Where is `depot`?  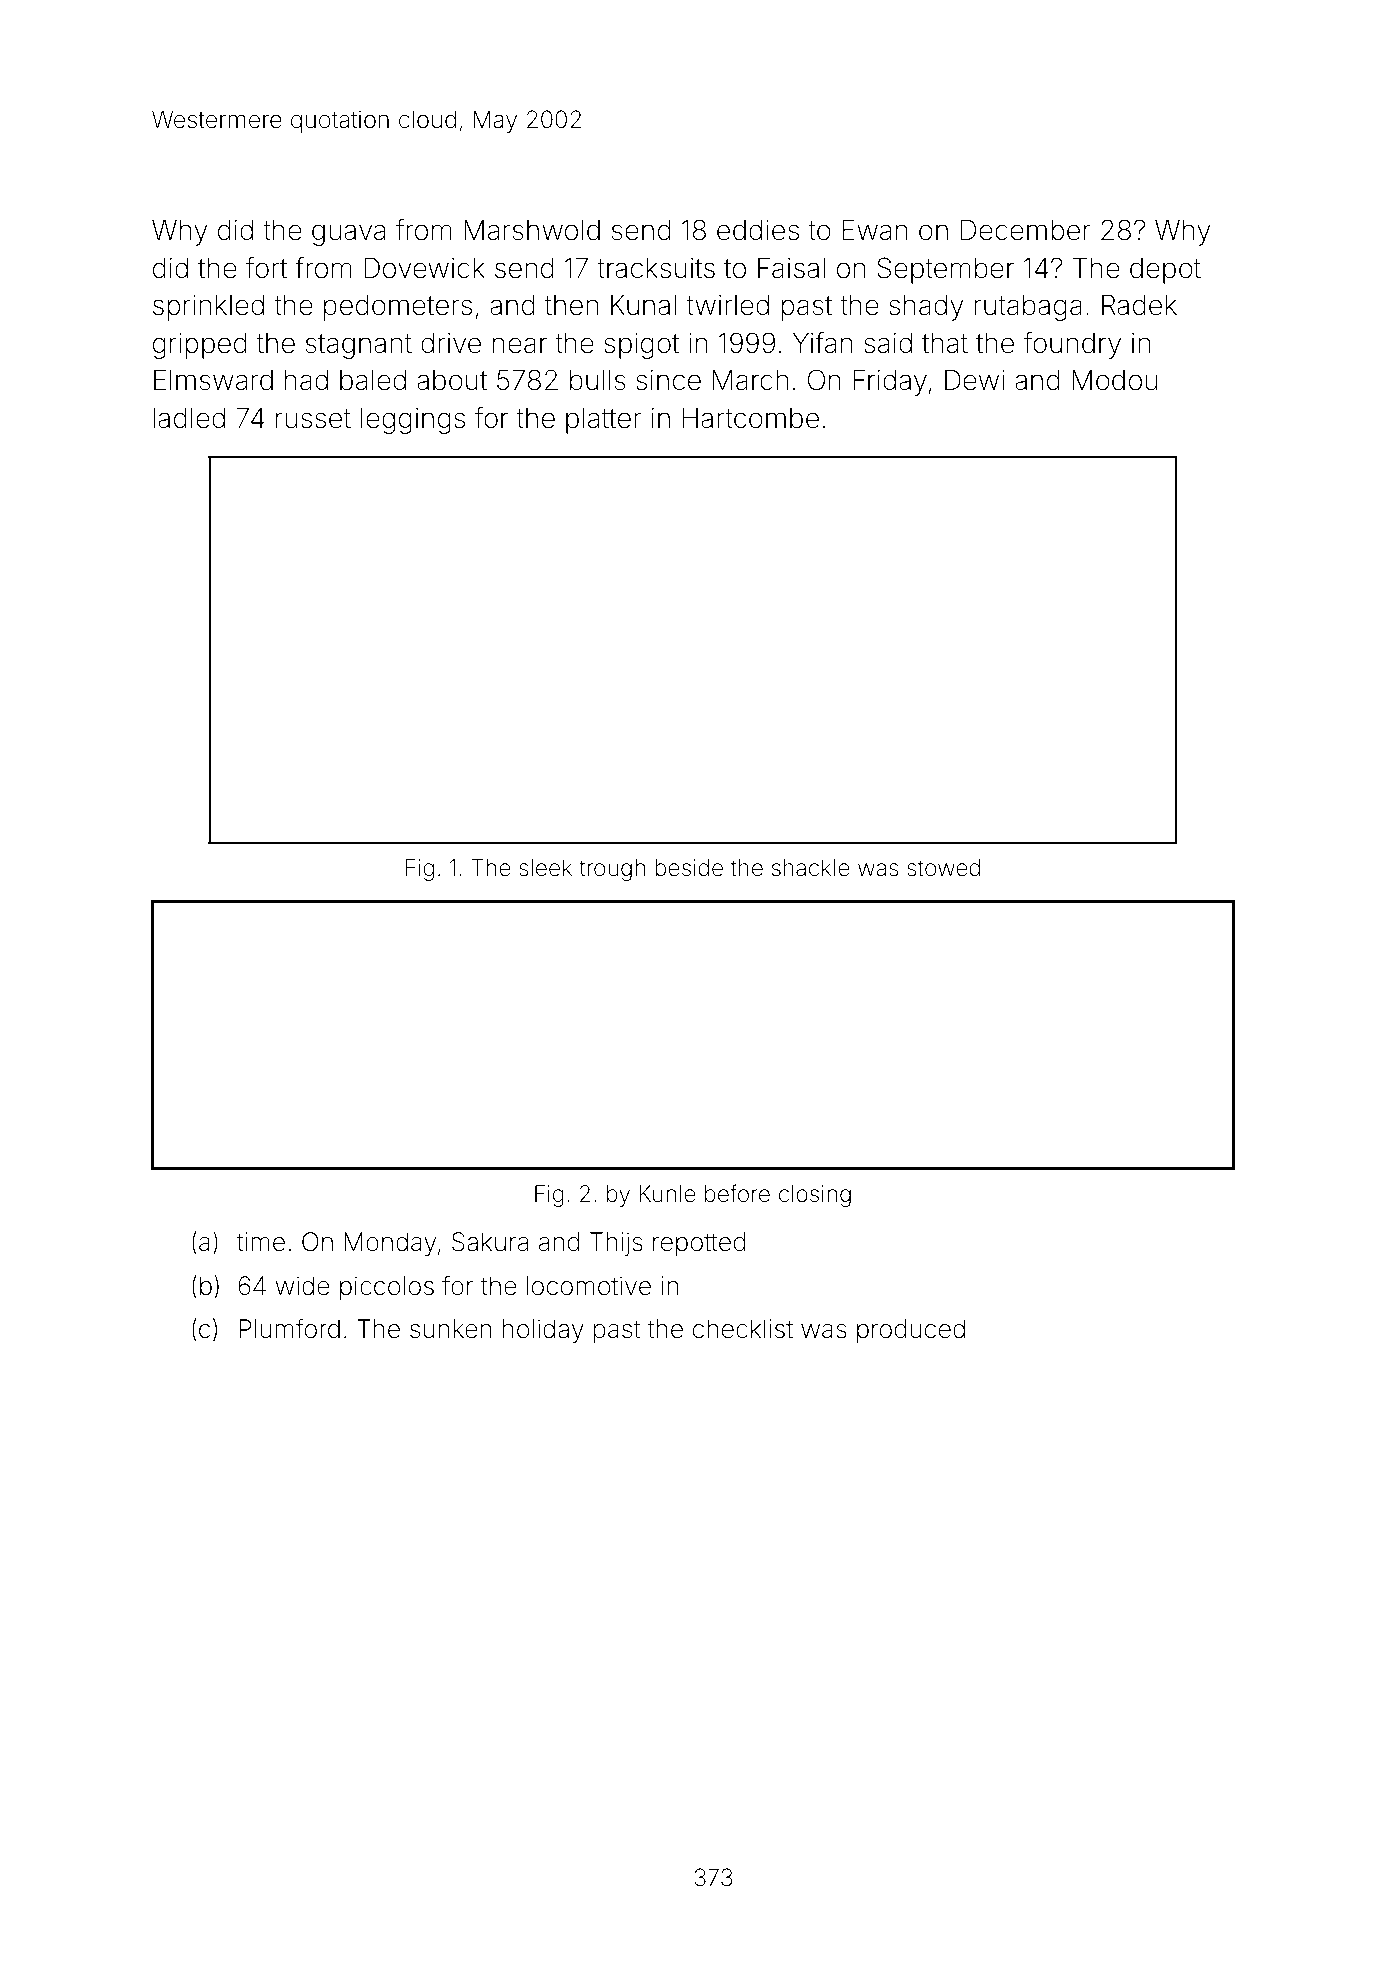
depot is located at coordinates (1165, 271).
